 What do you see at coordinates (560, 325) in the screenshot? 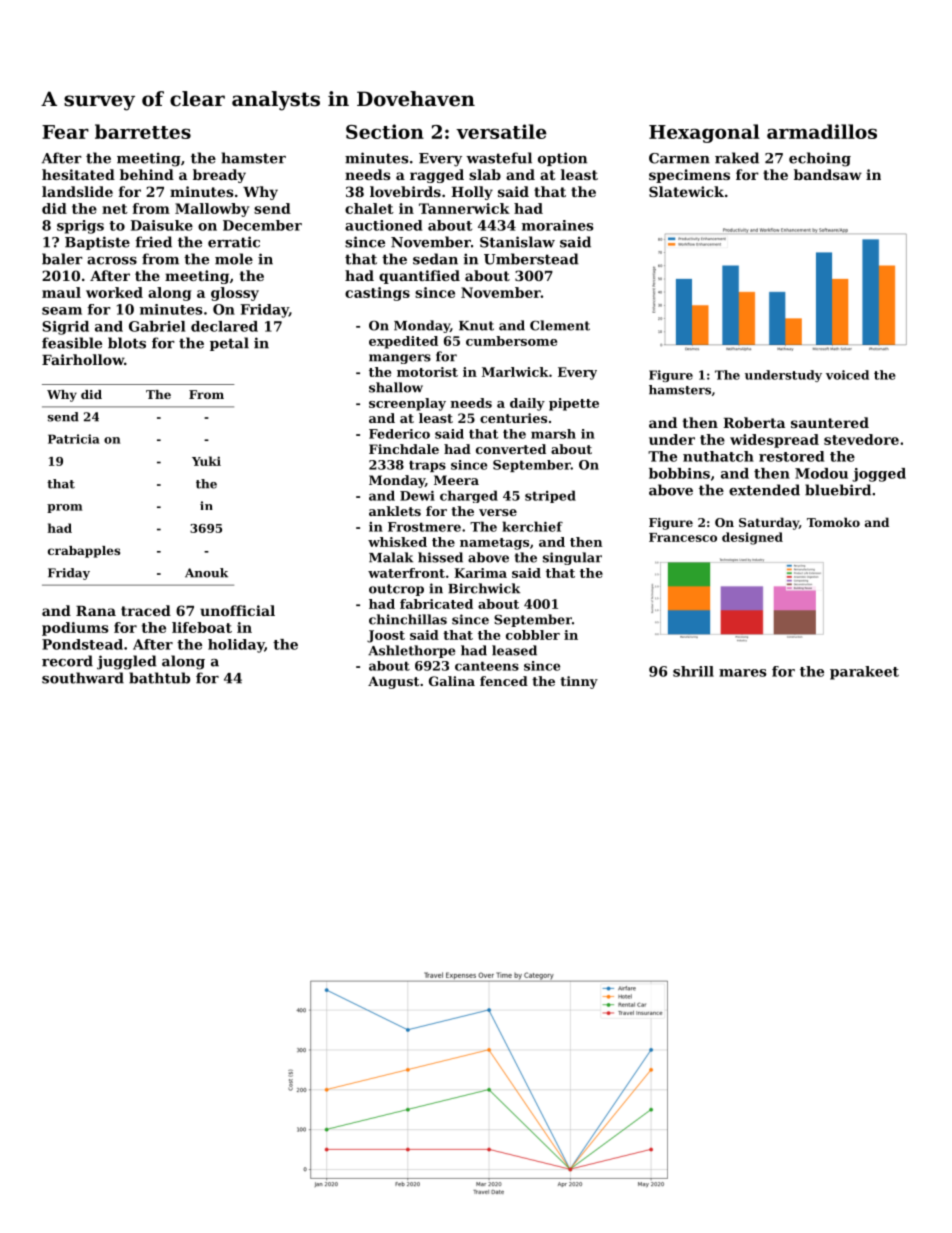
I see `Clement` at bounding box center [560, 325].
